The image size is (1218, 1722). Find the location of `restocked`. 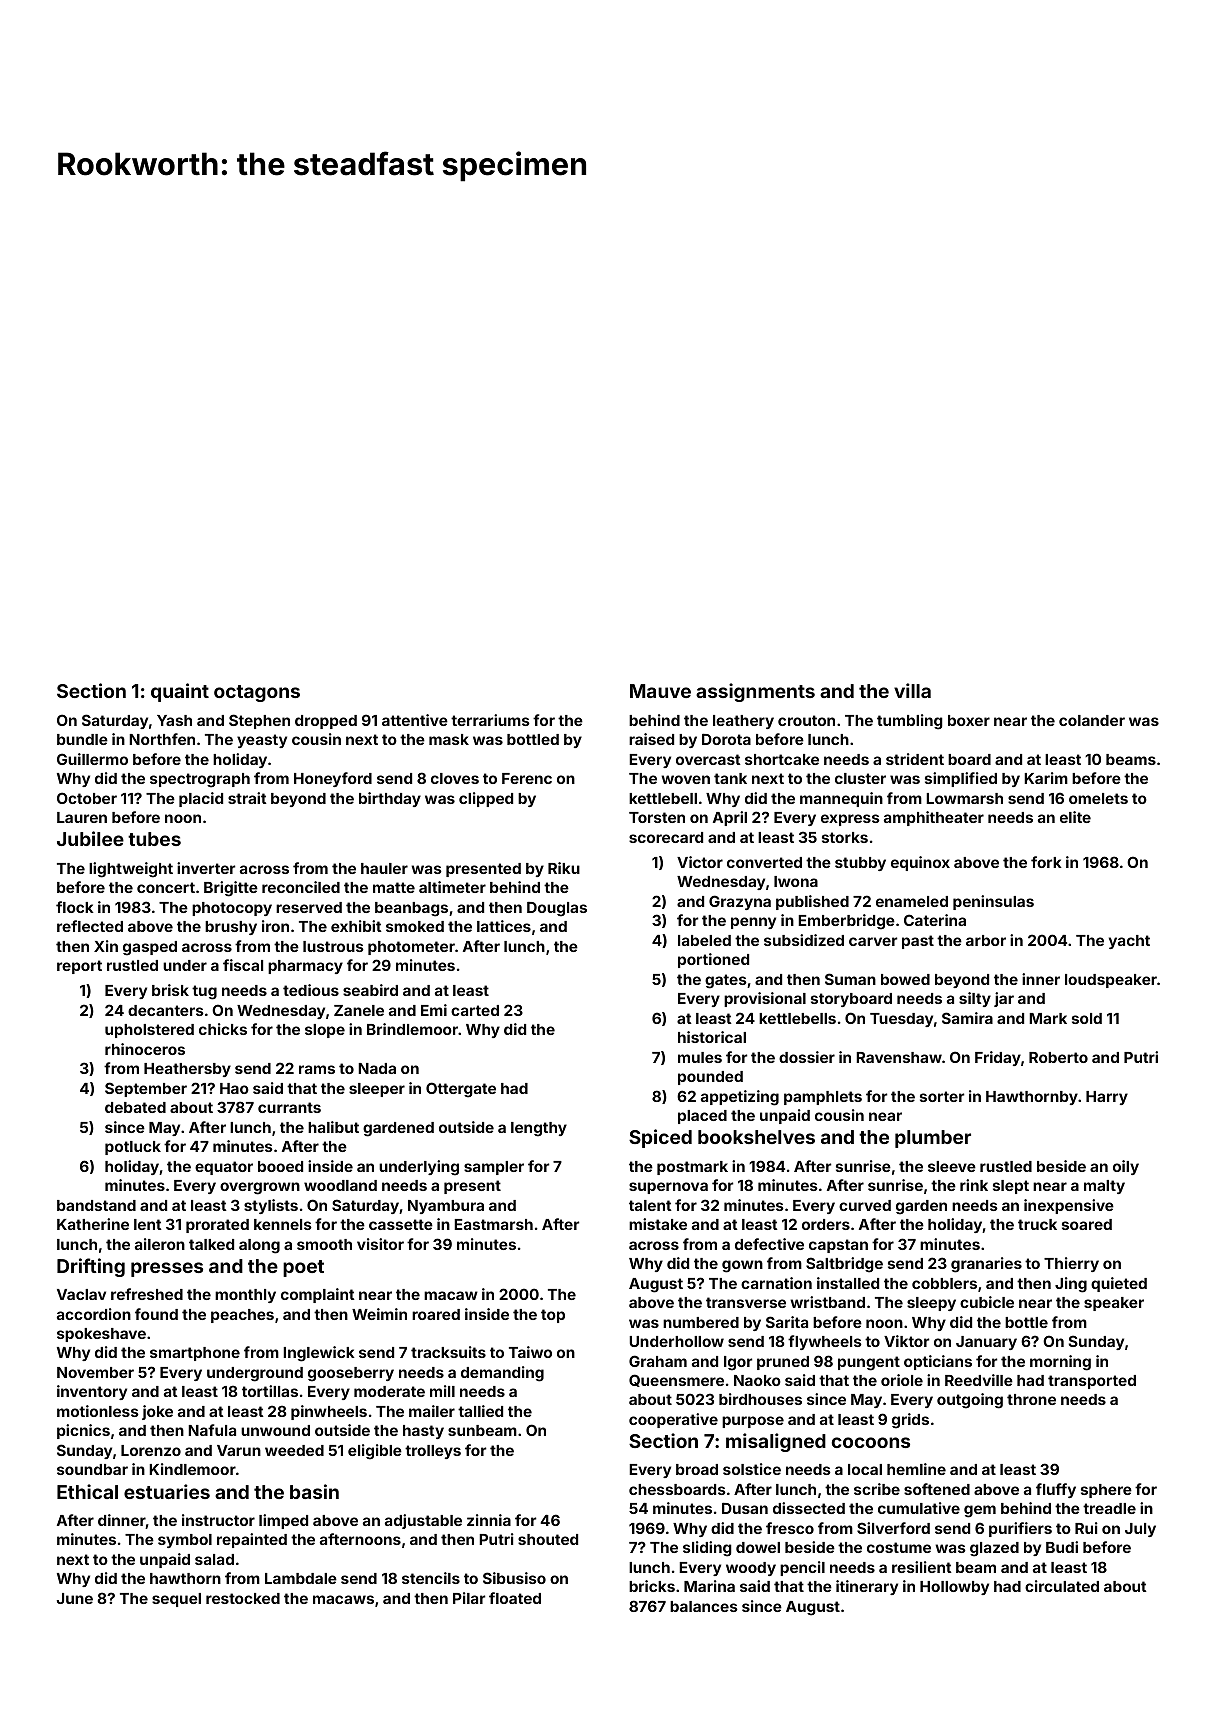

restocked is located at coordinates (243, 1598).
